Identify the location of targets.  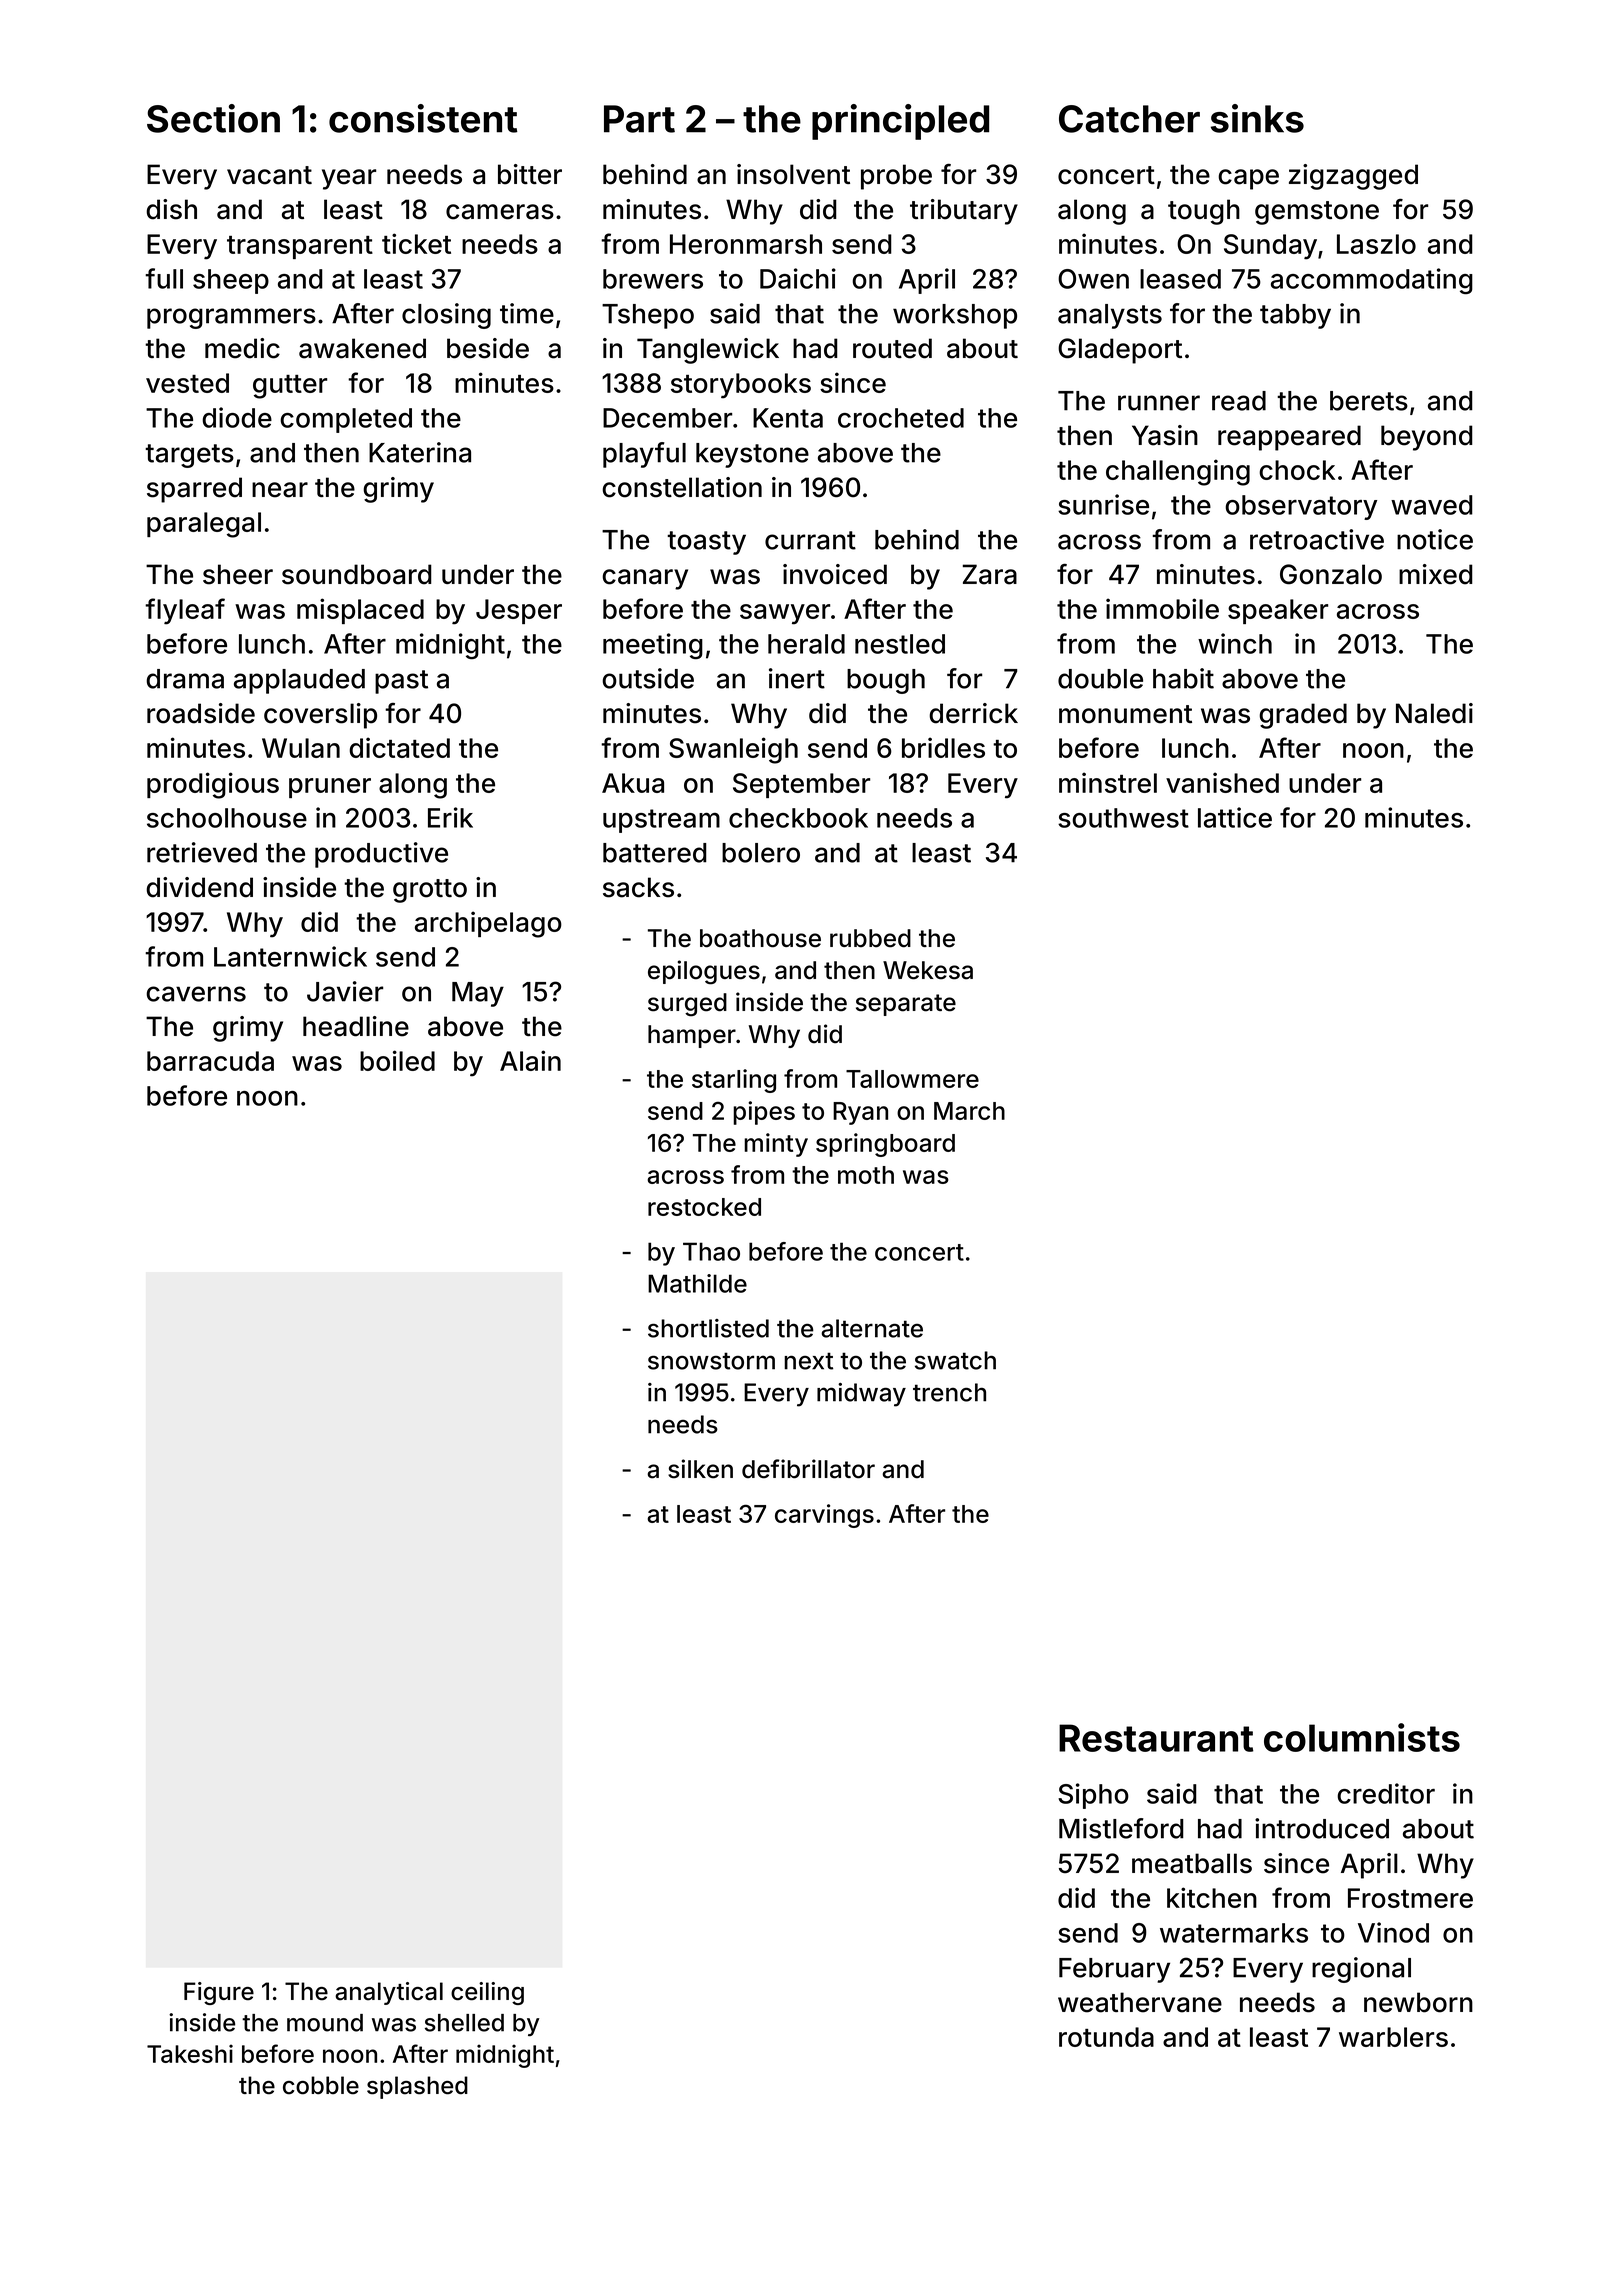
(189, 456).
